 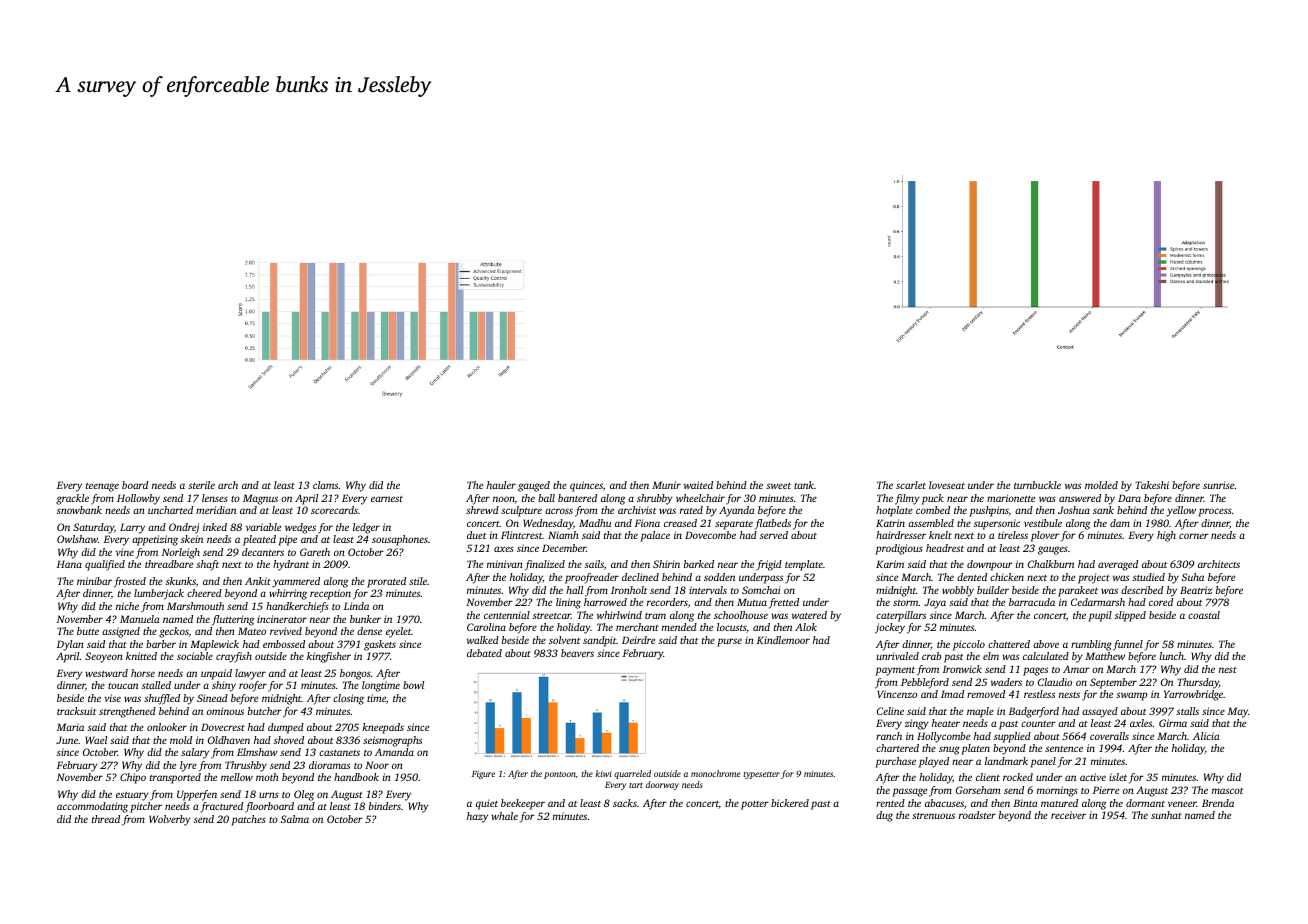 What do you see at coordinates (806, 627) in the image?
I see `Alok` at bounding box center [806, 627].
